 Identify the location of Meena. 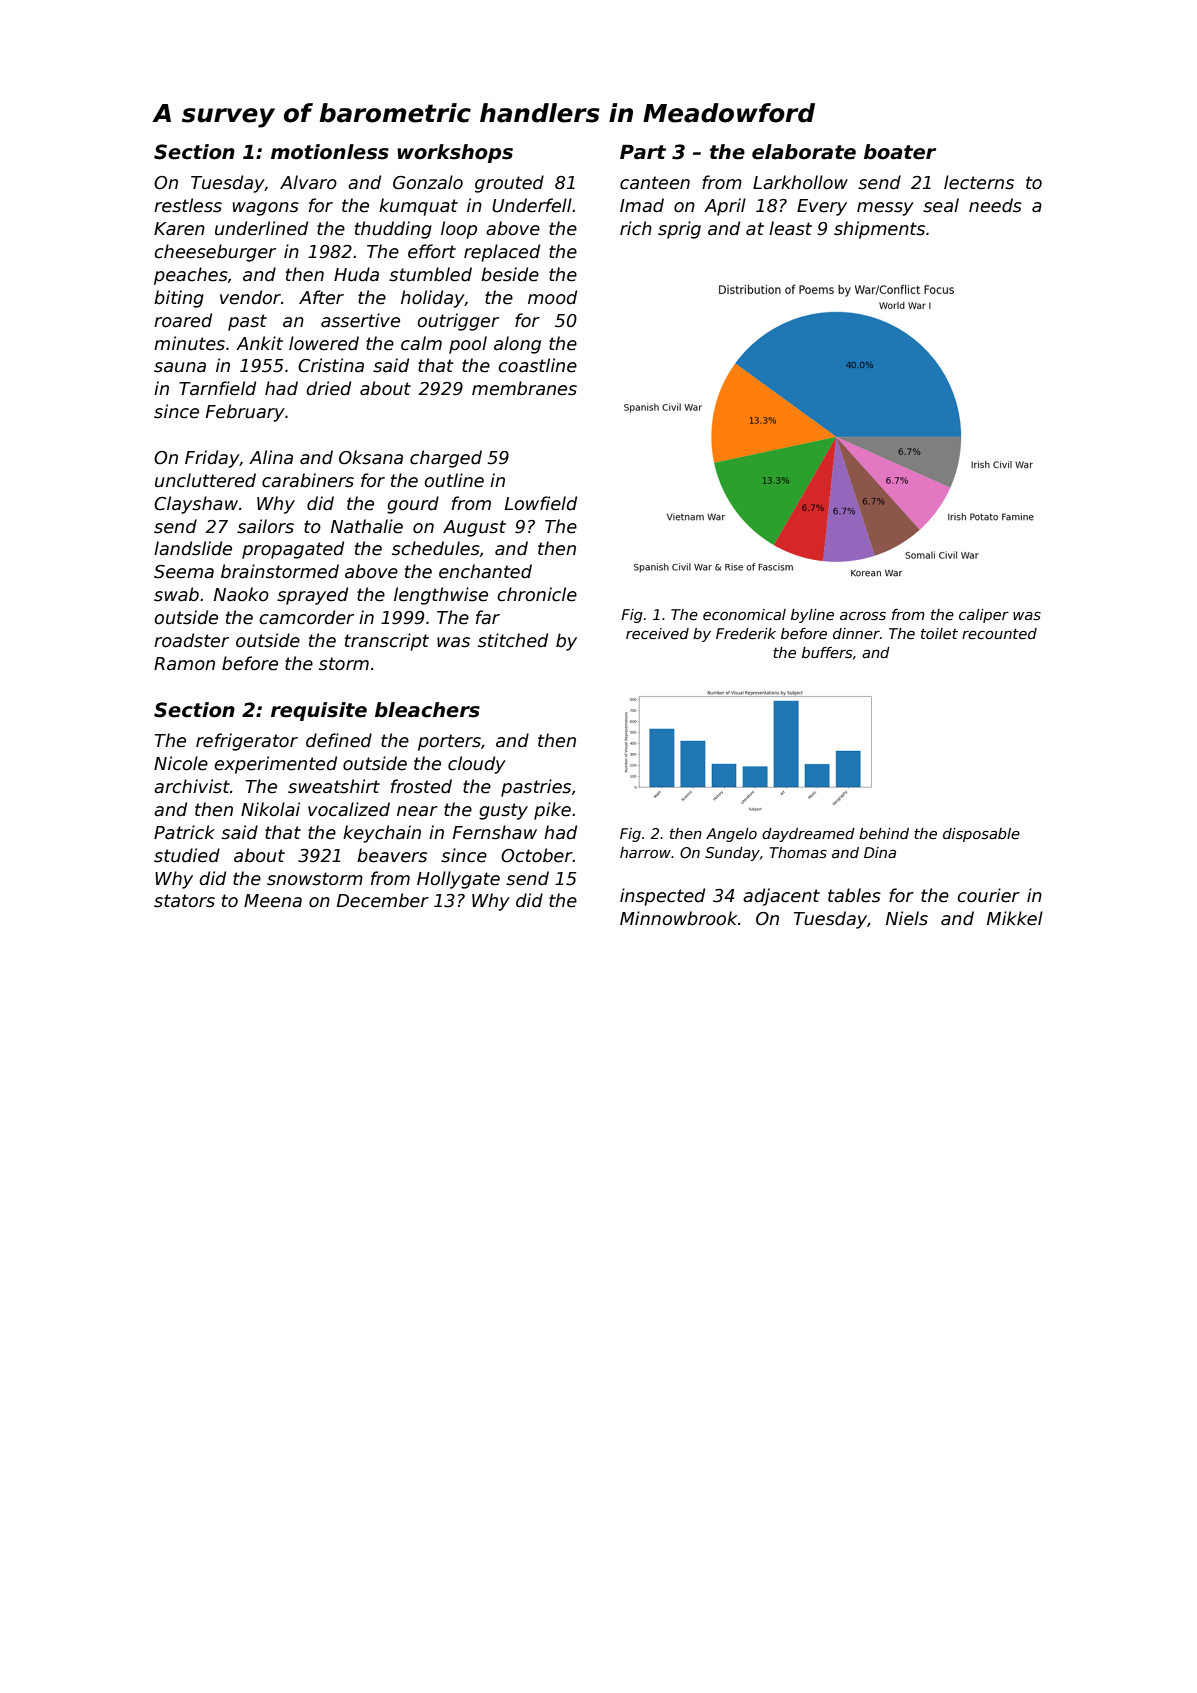
(273, 901).
